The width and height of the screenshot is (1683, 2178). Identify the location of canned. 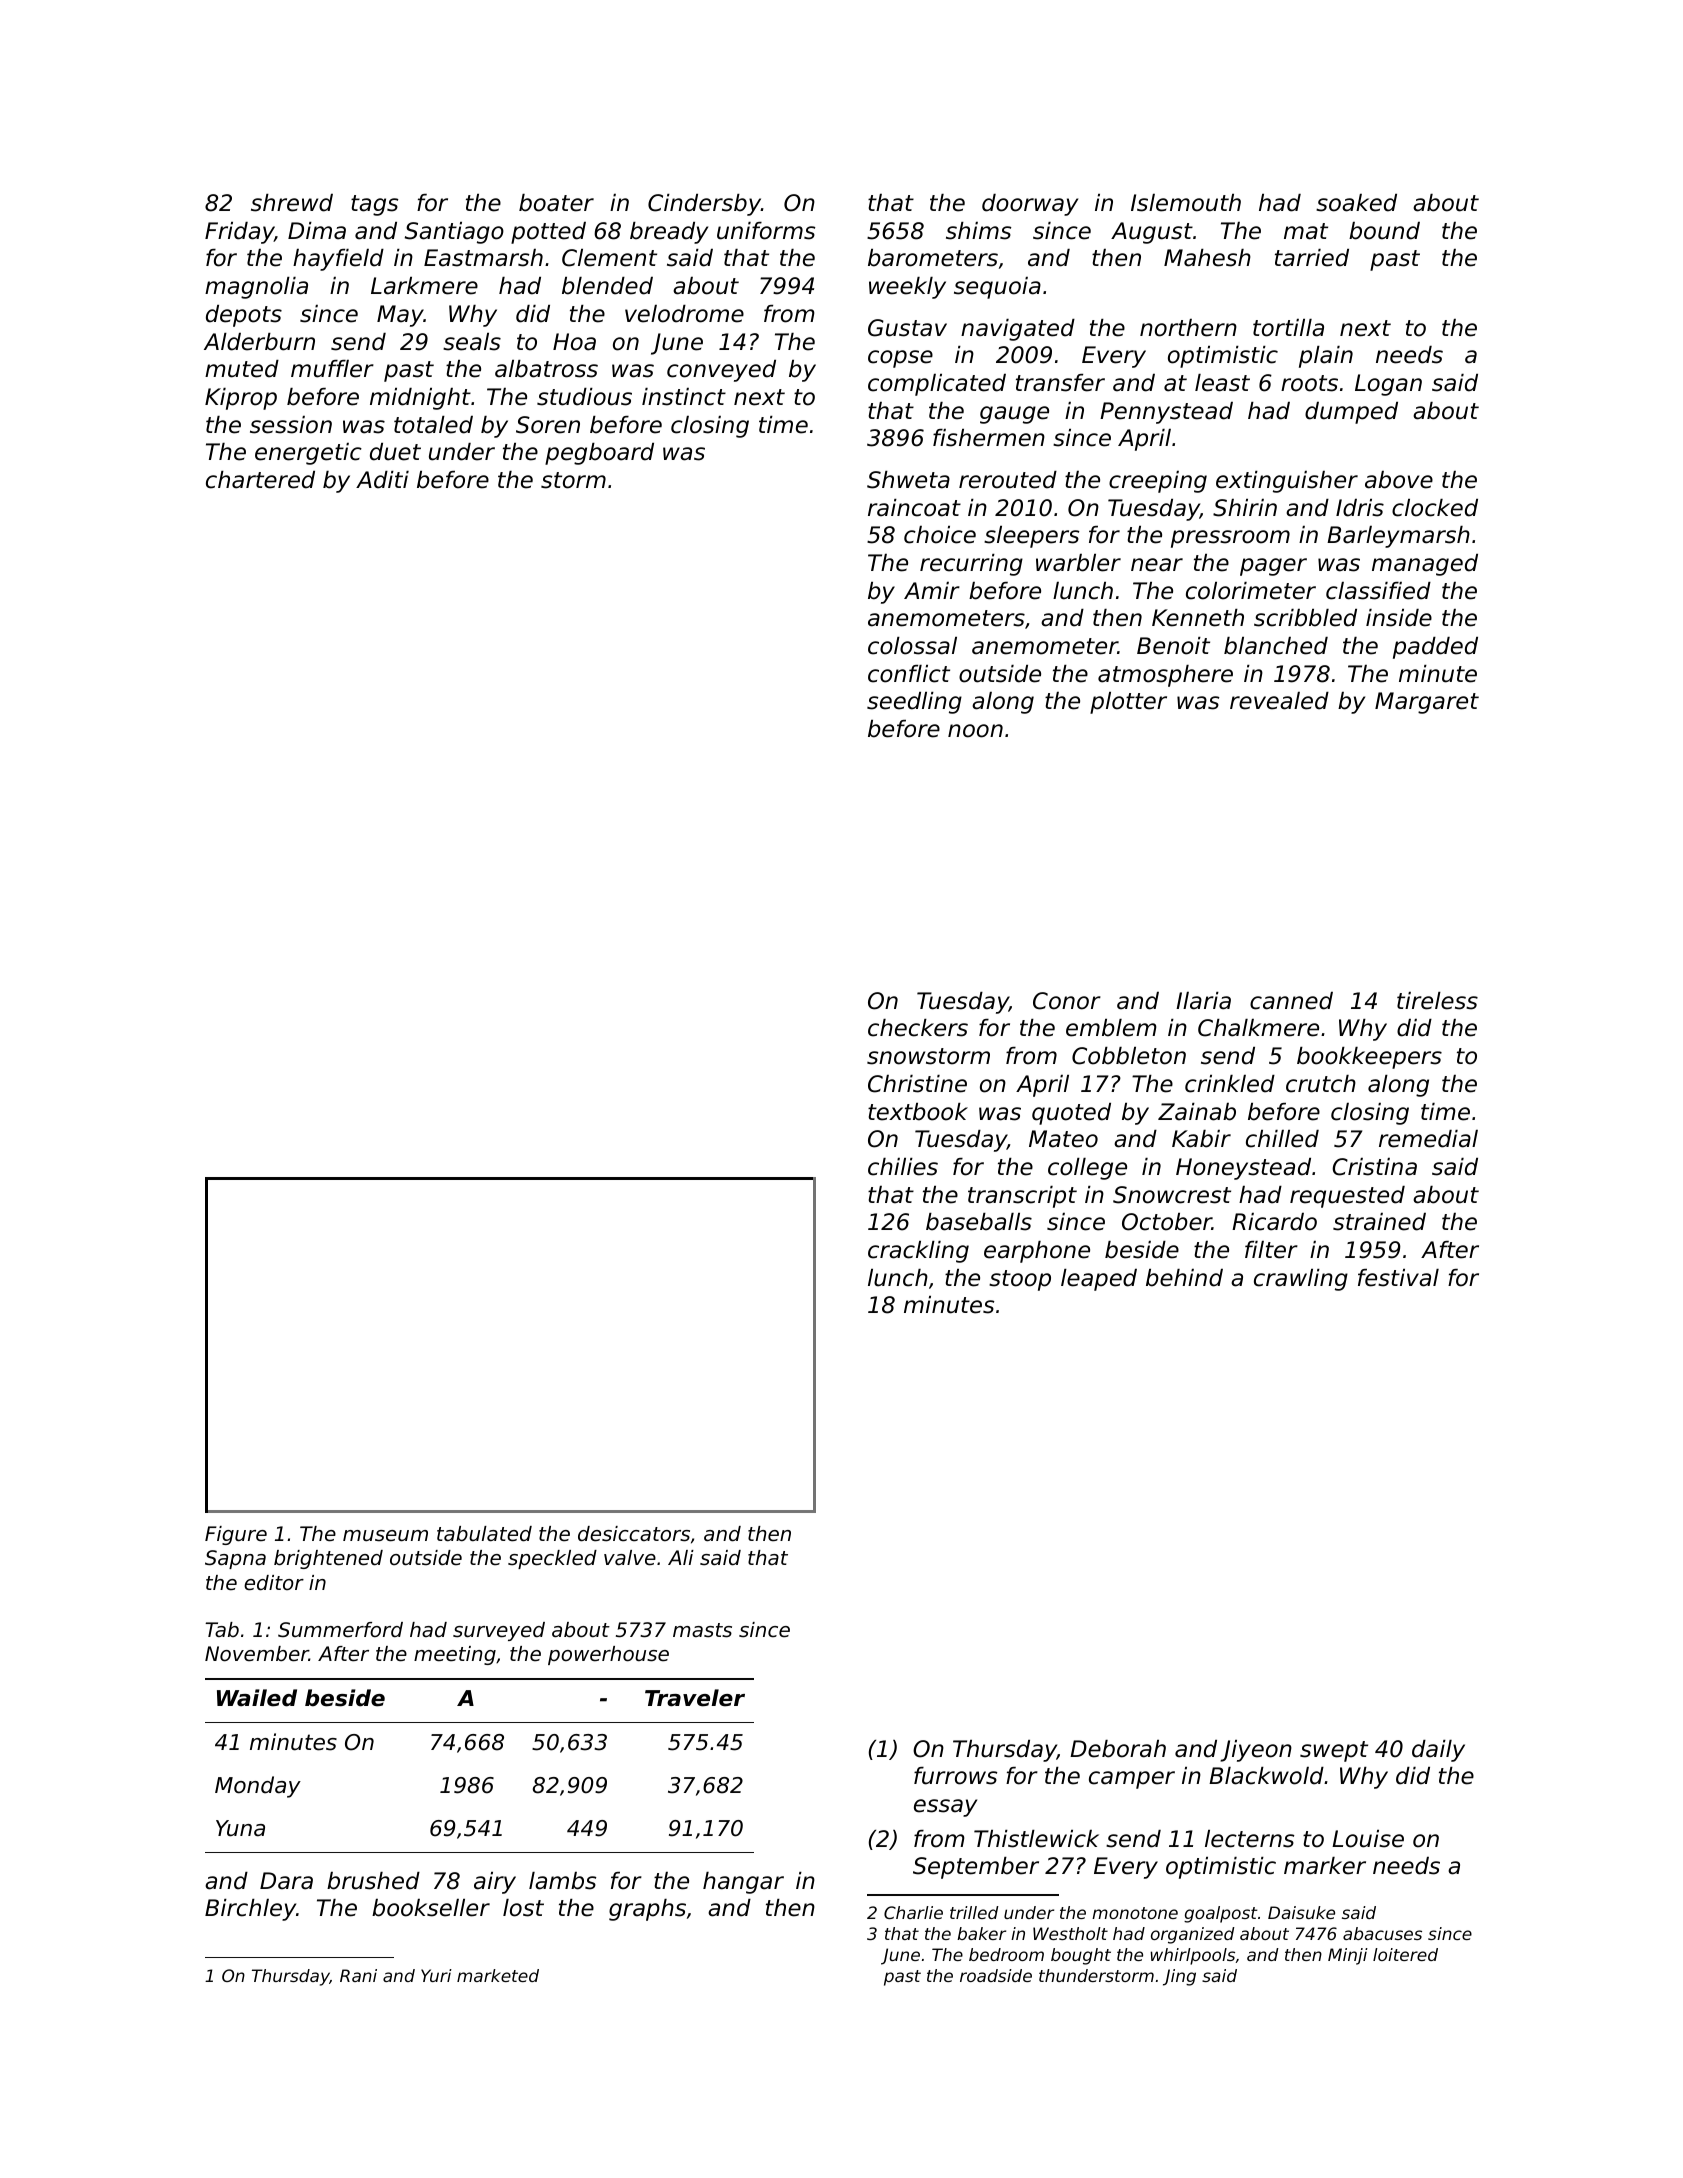
(1291, 1001).
